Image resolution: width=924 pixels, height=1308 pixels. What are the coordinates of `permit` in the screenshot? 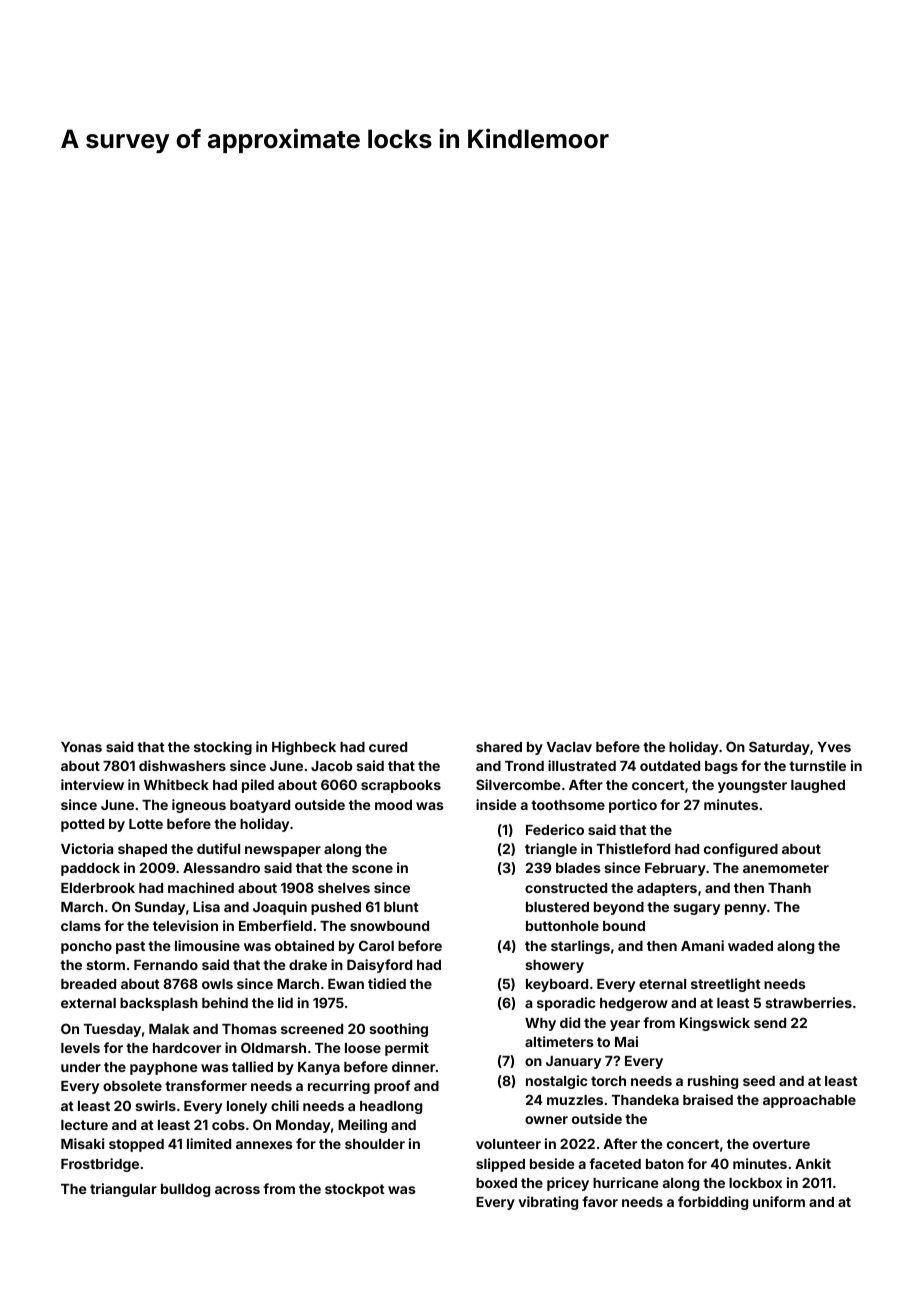 It's located at (407, 1049).
